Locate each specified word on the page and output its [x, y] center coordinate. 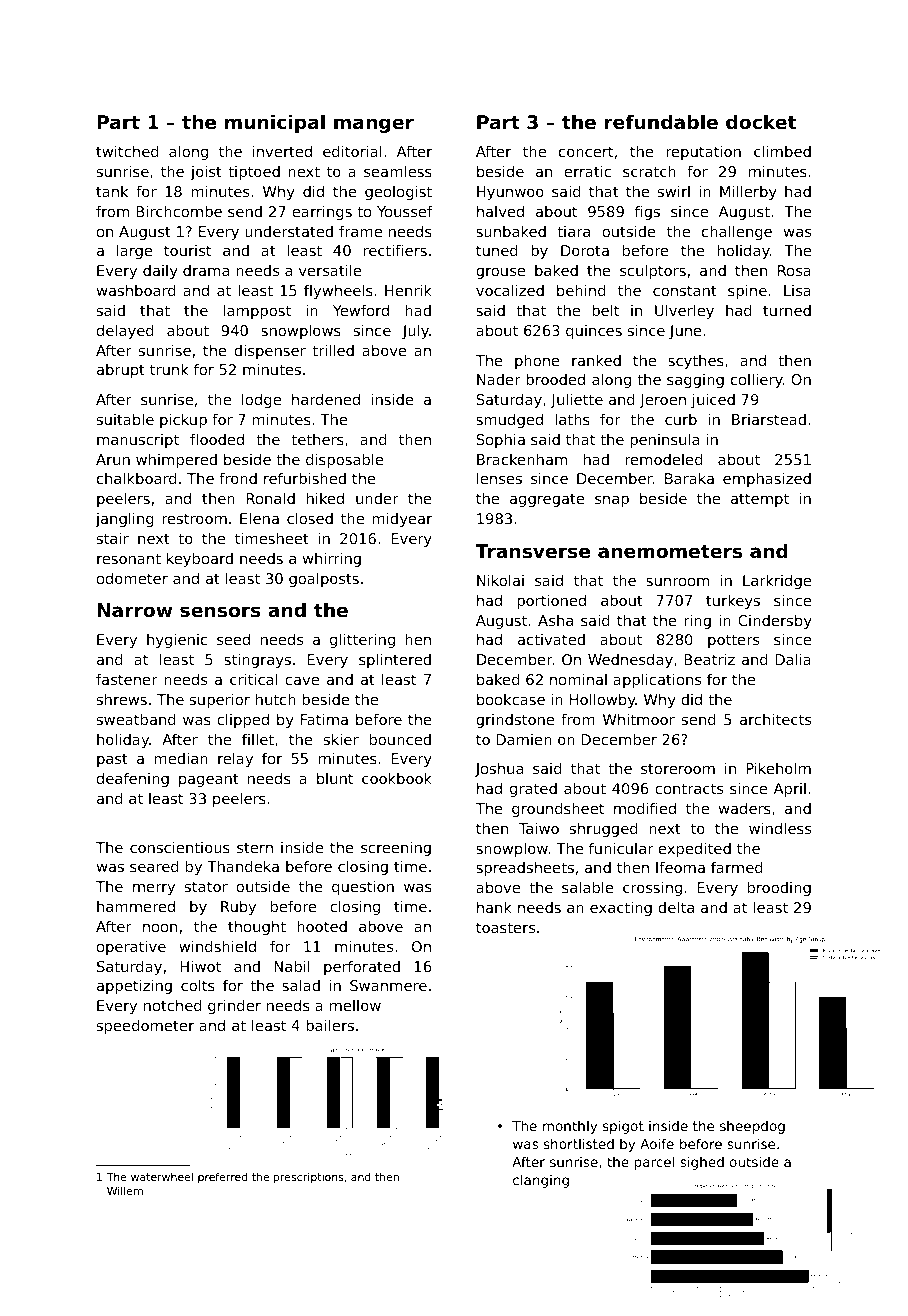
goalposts [324, 580]
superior [220, 701]
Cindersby [775, 622]
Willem [125, 1191]
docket [761, 121]
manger [374, 125]
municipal [275, 123]
